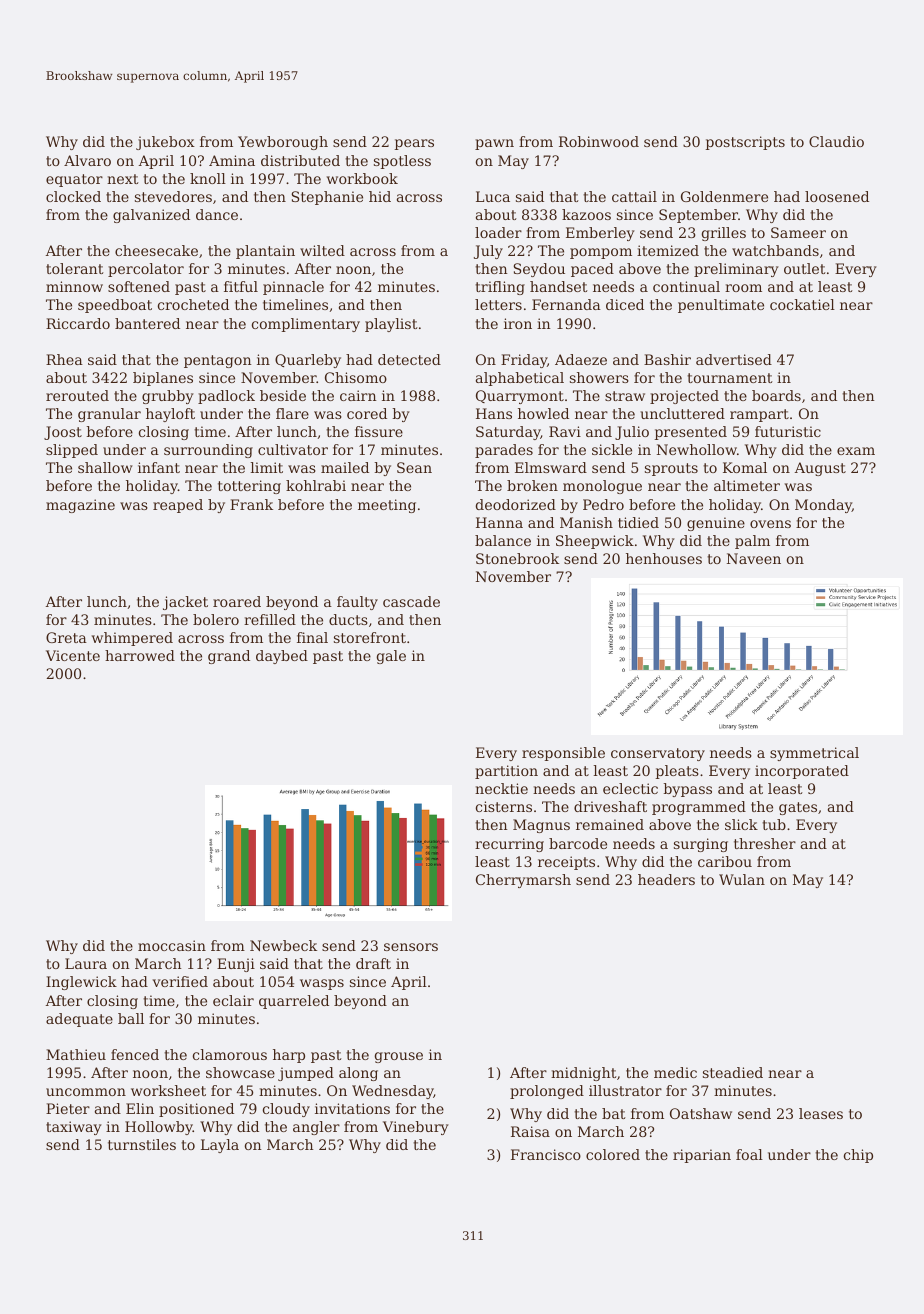 The height and width of the screenshot is (1314, 924). Describe the element at coordinates (80, 506) in the screenshot. I see `magazine` at that location.
